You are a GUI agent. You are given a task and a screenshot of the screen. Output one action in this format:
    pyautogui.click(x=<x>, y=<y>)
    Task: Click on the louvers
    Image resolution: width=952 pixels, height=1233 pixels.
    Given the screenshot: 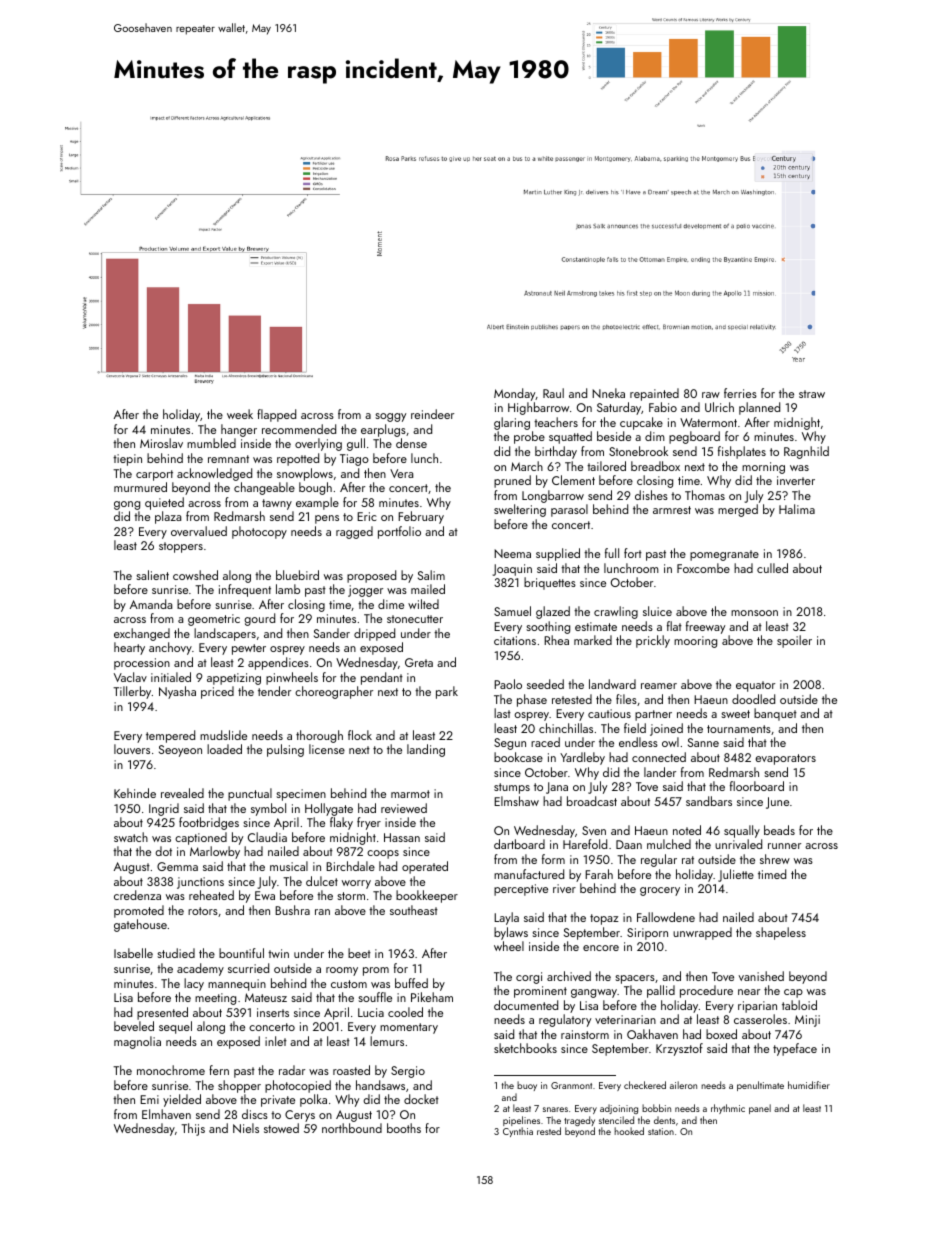 What is the action you would take?
    pyautogui.click(x=132, y=749)
